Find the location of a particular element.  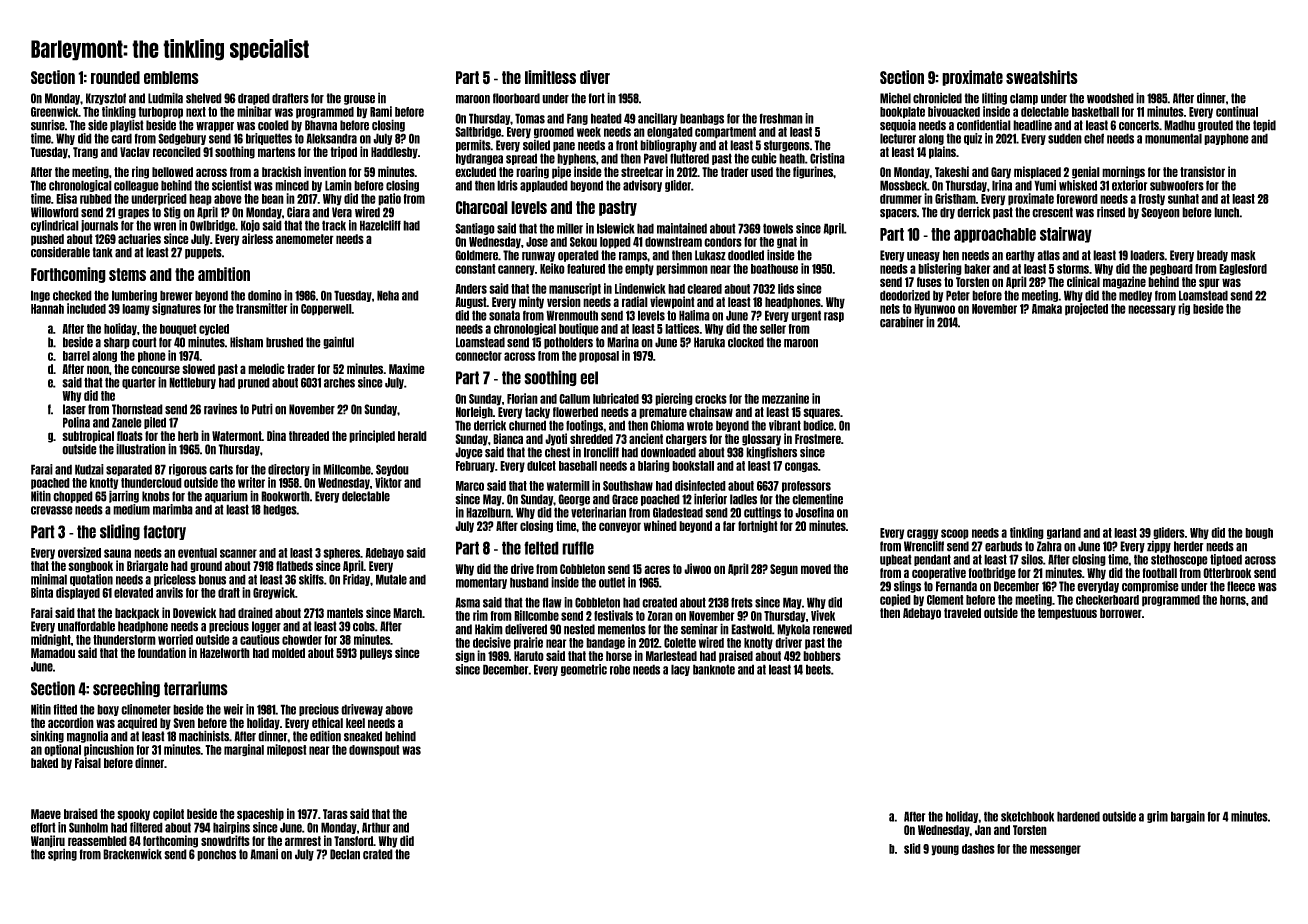

Haruka is located at coordinates (709, 342).
